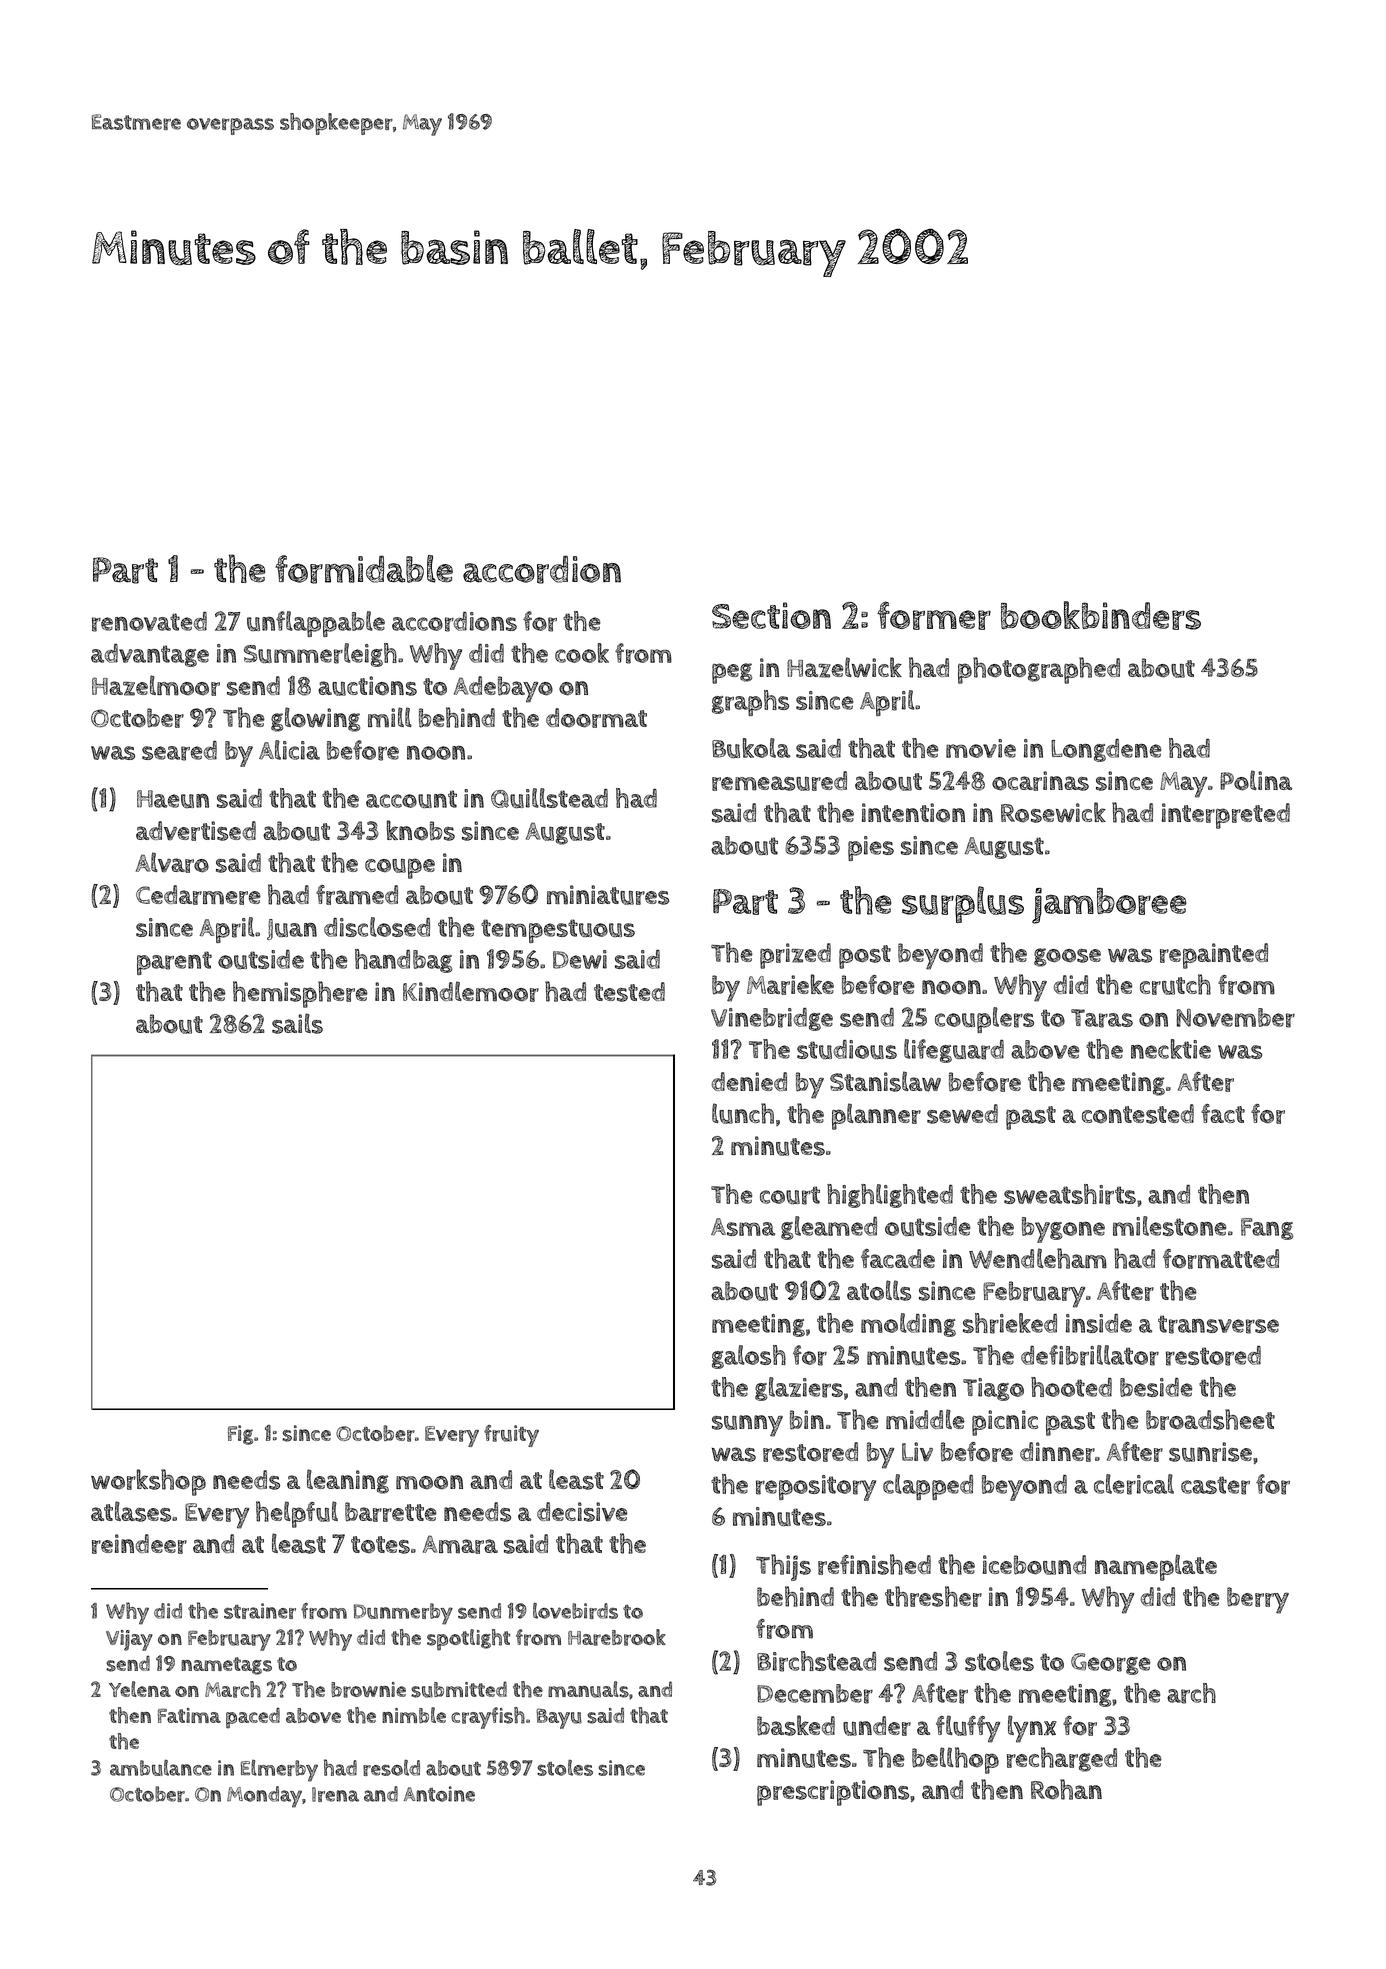 The image size is (1386, 1969). I want to click on Hazelmoor, so click(156, 685).
